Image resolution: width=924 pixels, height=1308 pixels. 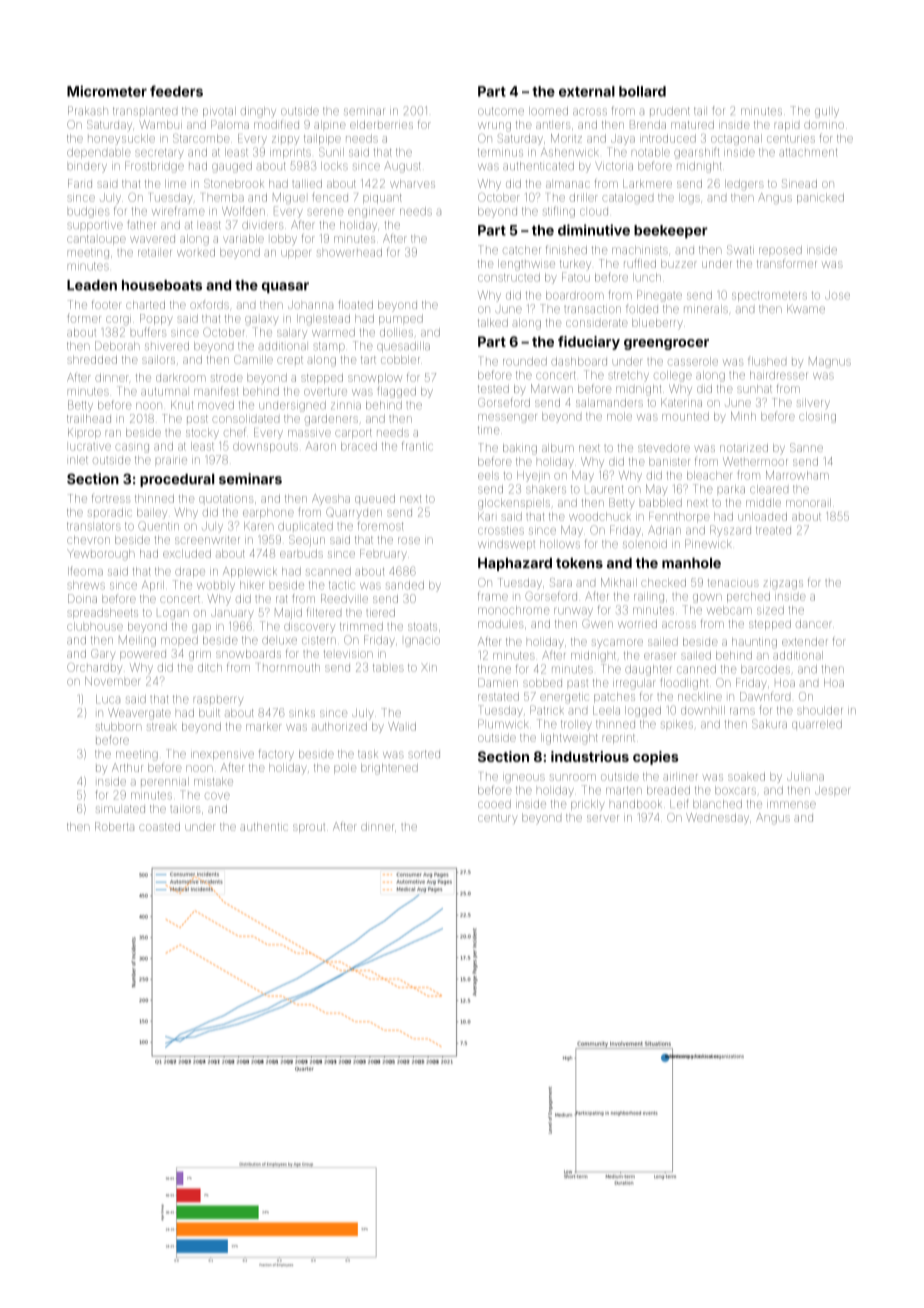 I want to click on worried, so click(x=637, y=624).
